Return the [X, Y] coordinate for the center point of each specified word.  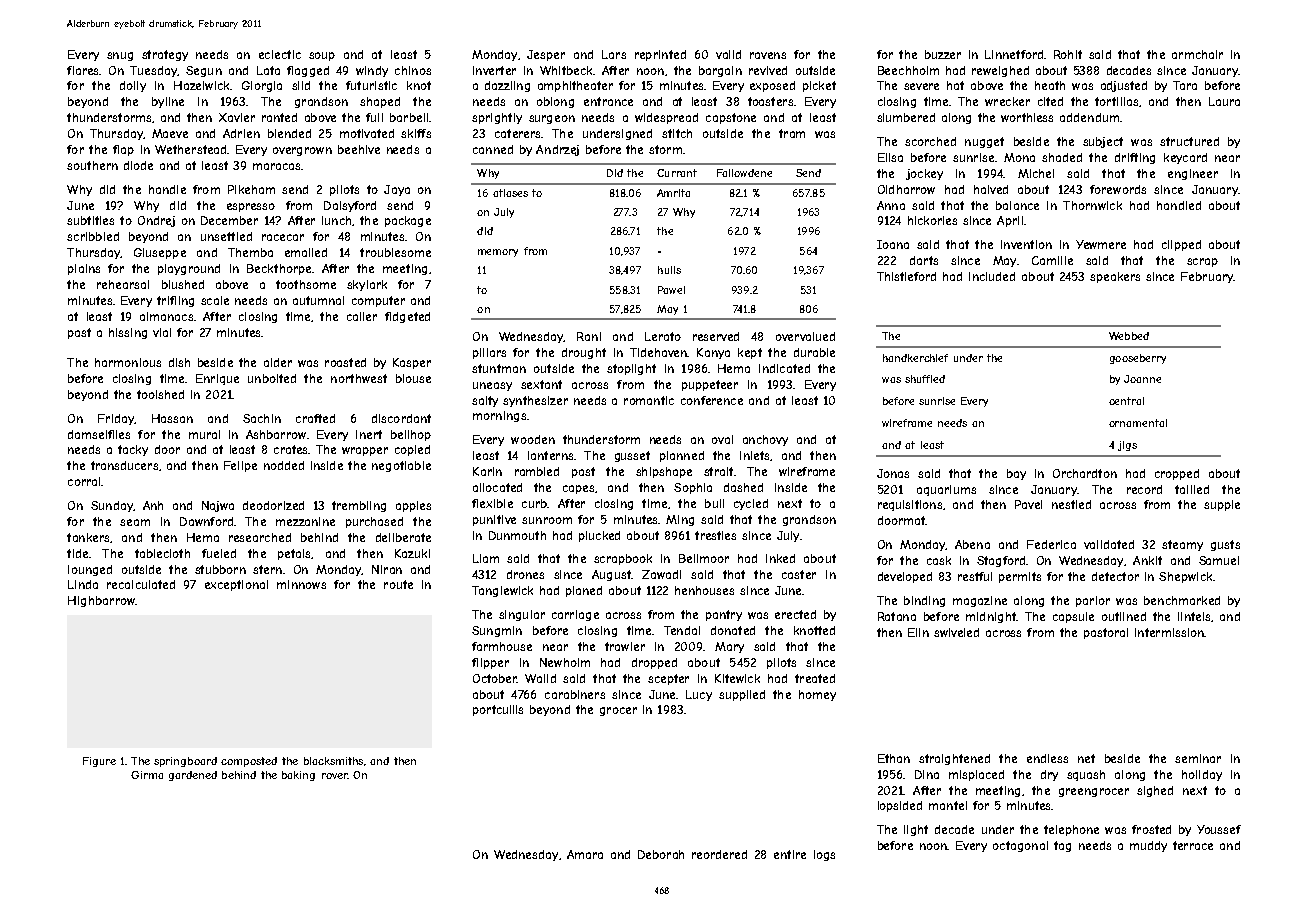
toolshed [160, 394]
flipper [490, 663]
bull [714, 503]
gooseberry [1138, 359]
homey [817, 695]
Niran [387, 569]
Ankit [1147, 560]
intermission [1169, 632]
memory [498, 253]
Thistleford [906, 276]
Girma [147, 775]
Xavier [237, 117]
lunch [336, 220]
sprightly [497, 118]
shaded [1062, 157]
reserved [716, 336]
